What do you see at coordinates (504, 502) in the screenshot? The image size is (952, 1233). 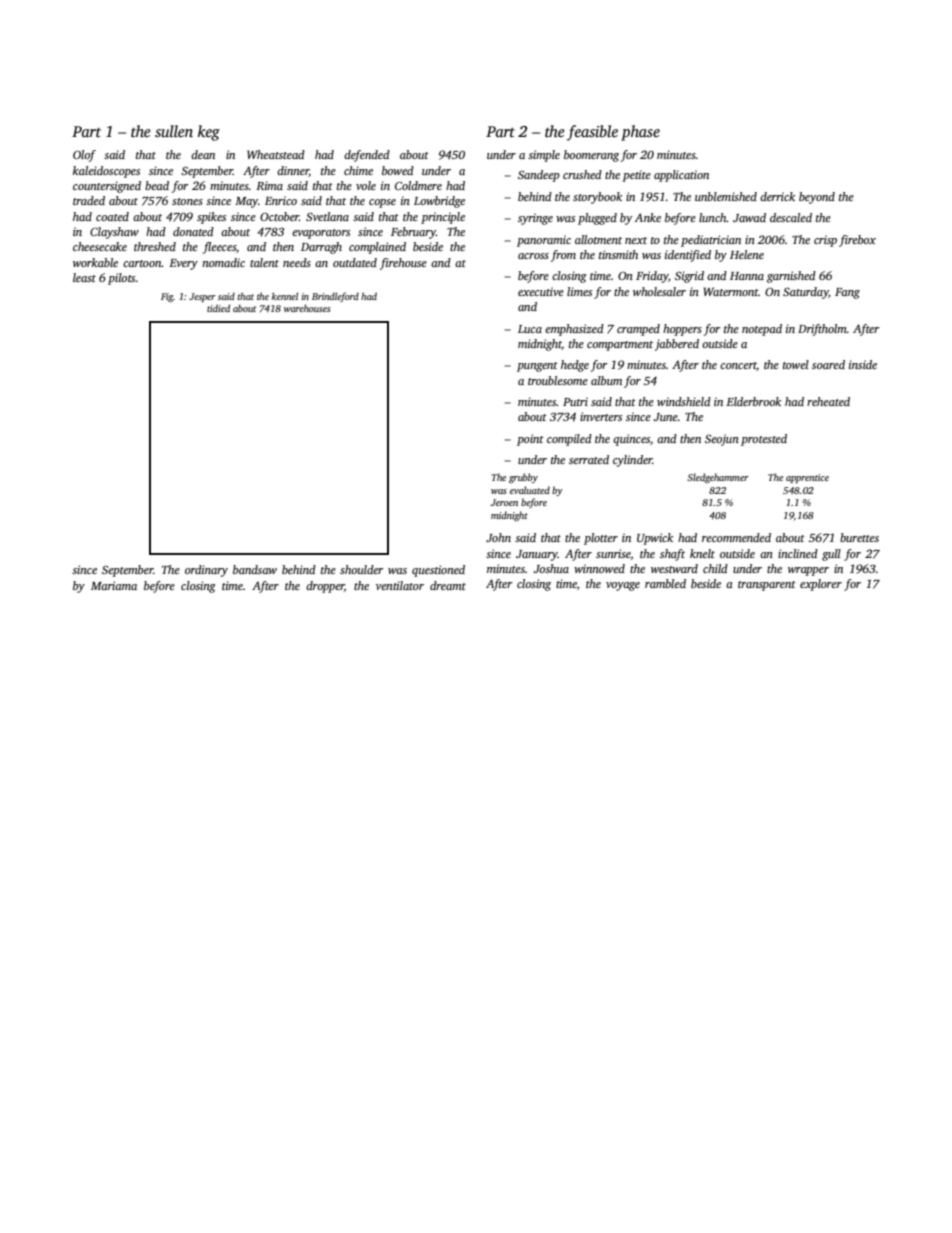 I see `Jeroen` at bounding box center [504, 502].
